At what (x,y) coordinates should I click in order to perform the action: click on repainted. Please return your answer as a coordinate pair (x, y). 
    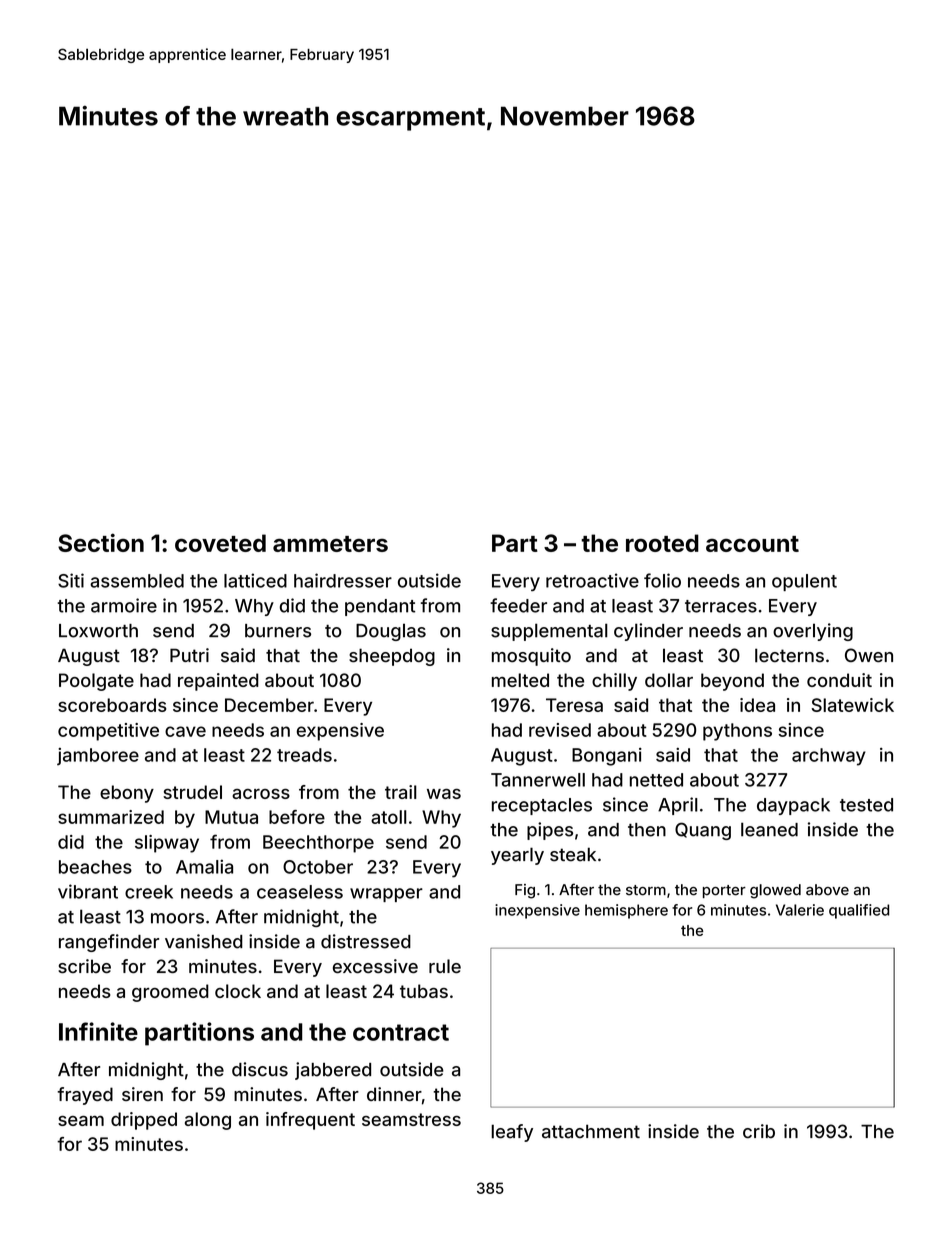
    Looking at the image, I should click on (218, 682).
